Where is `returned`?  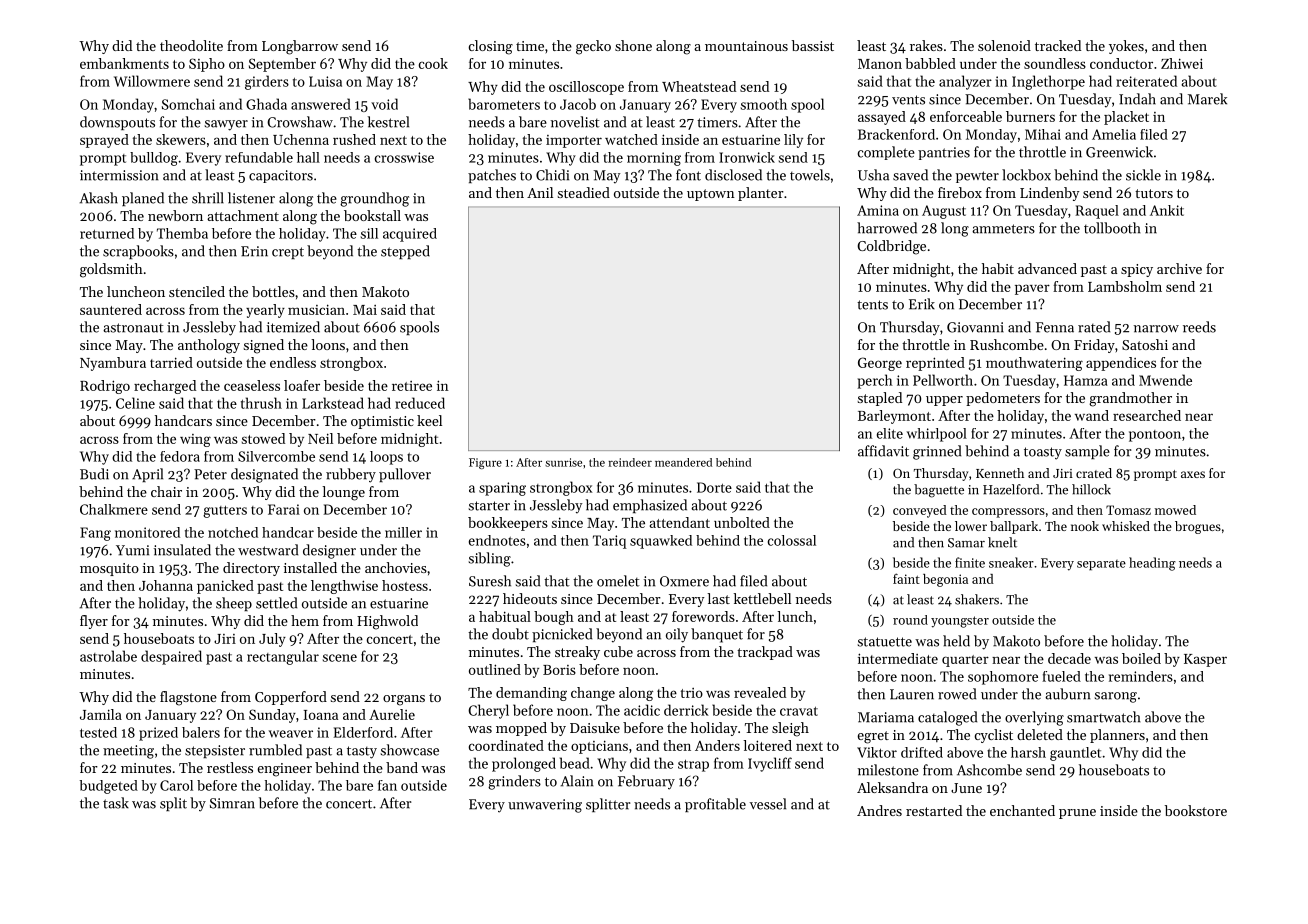
returned is located at coordinates (107, 233).
